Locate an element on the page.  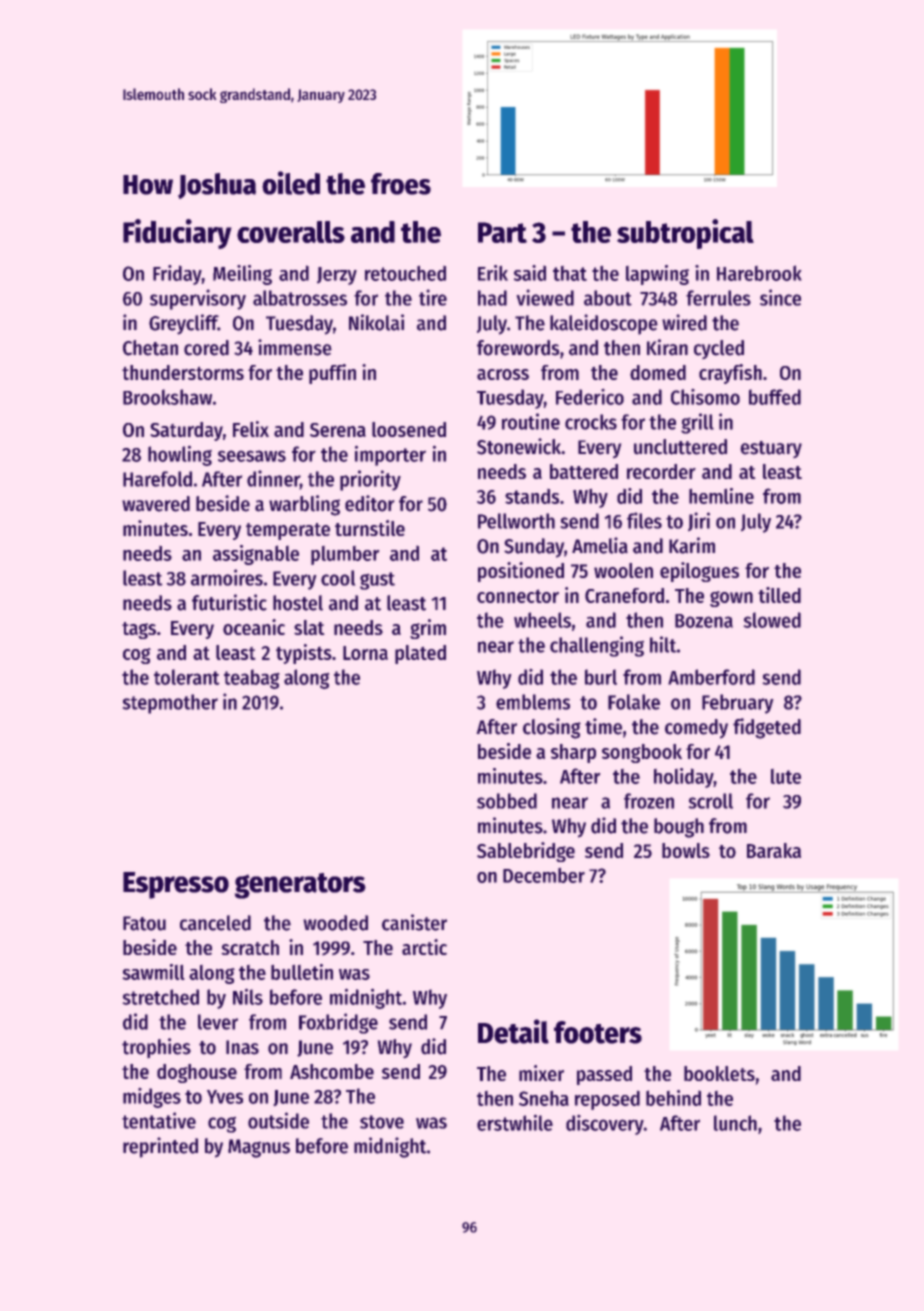
generators is located at coordinates (300, 886).
